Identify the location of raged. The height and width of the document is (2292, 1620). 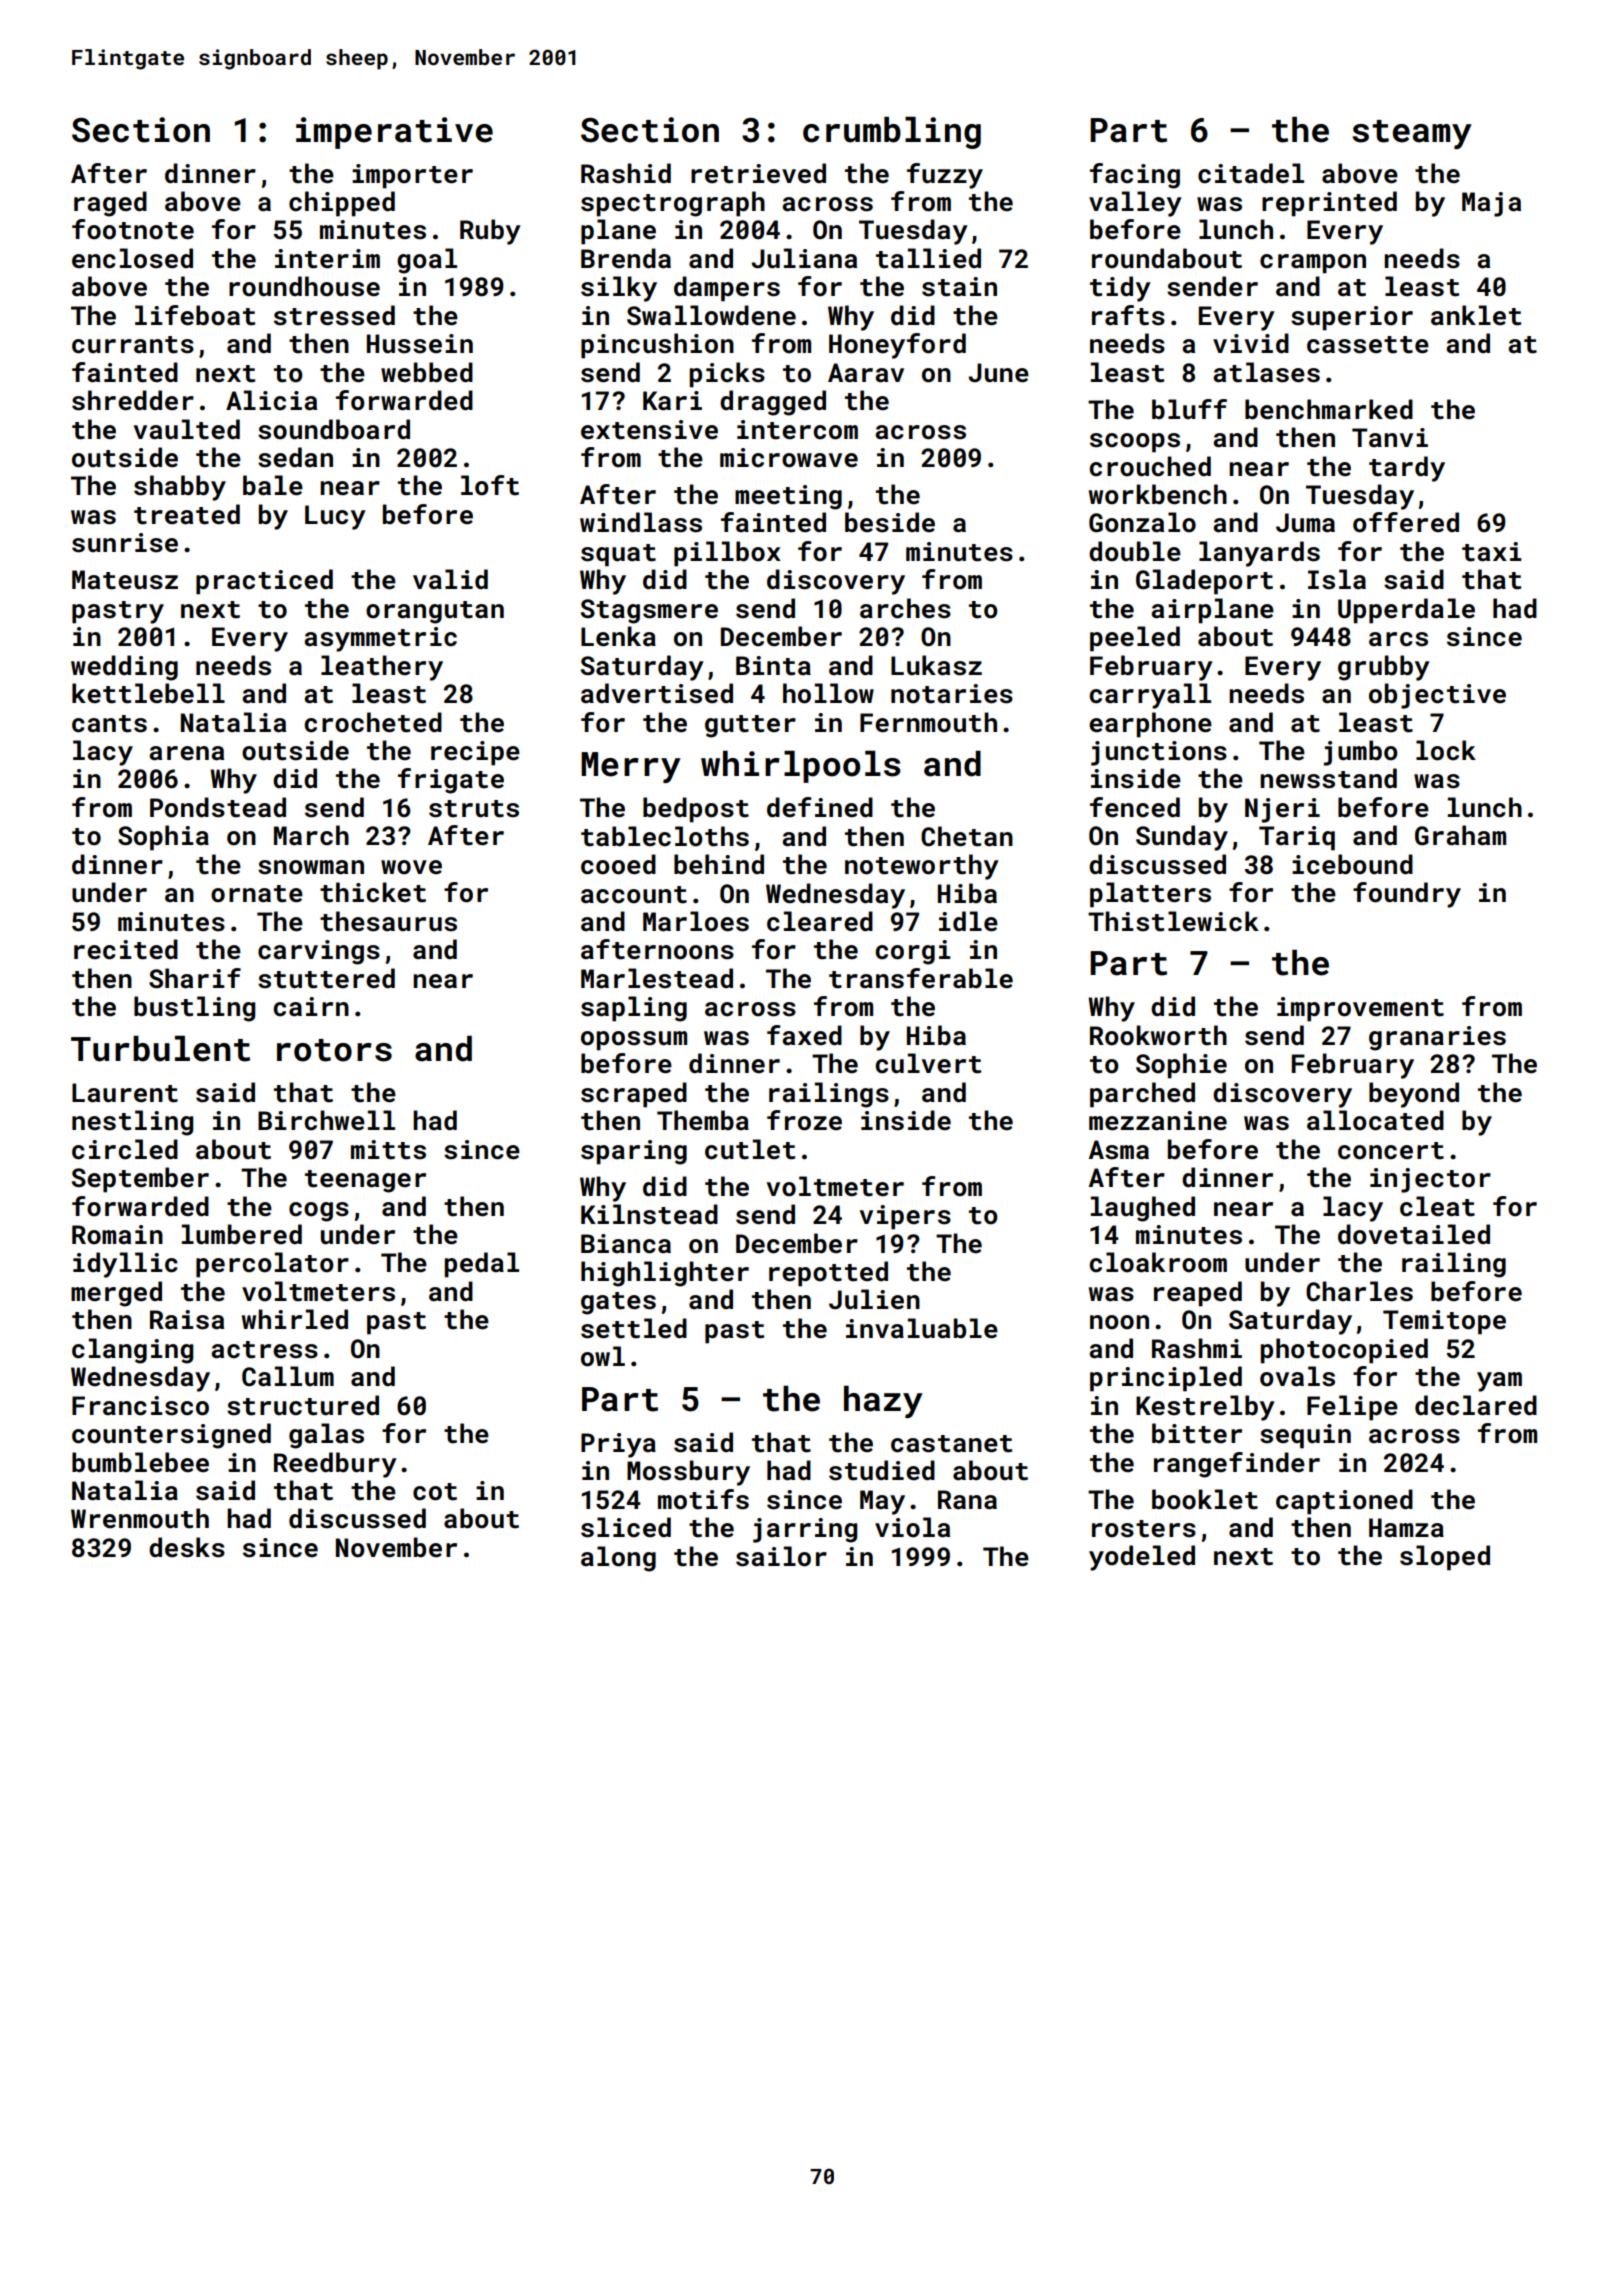
(110, 204).
